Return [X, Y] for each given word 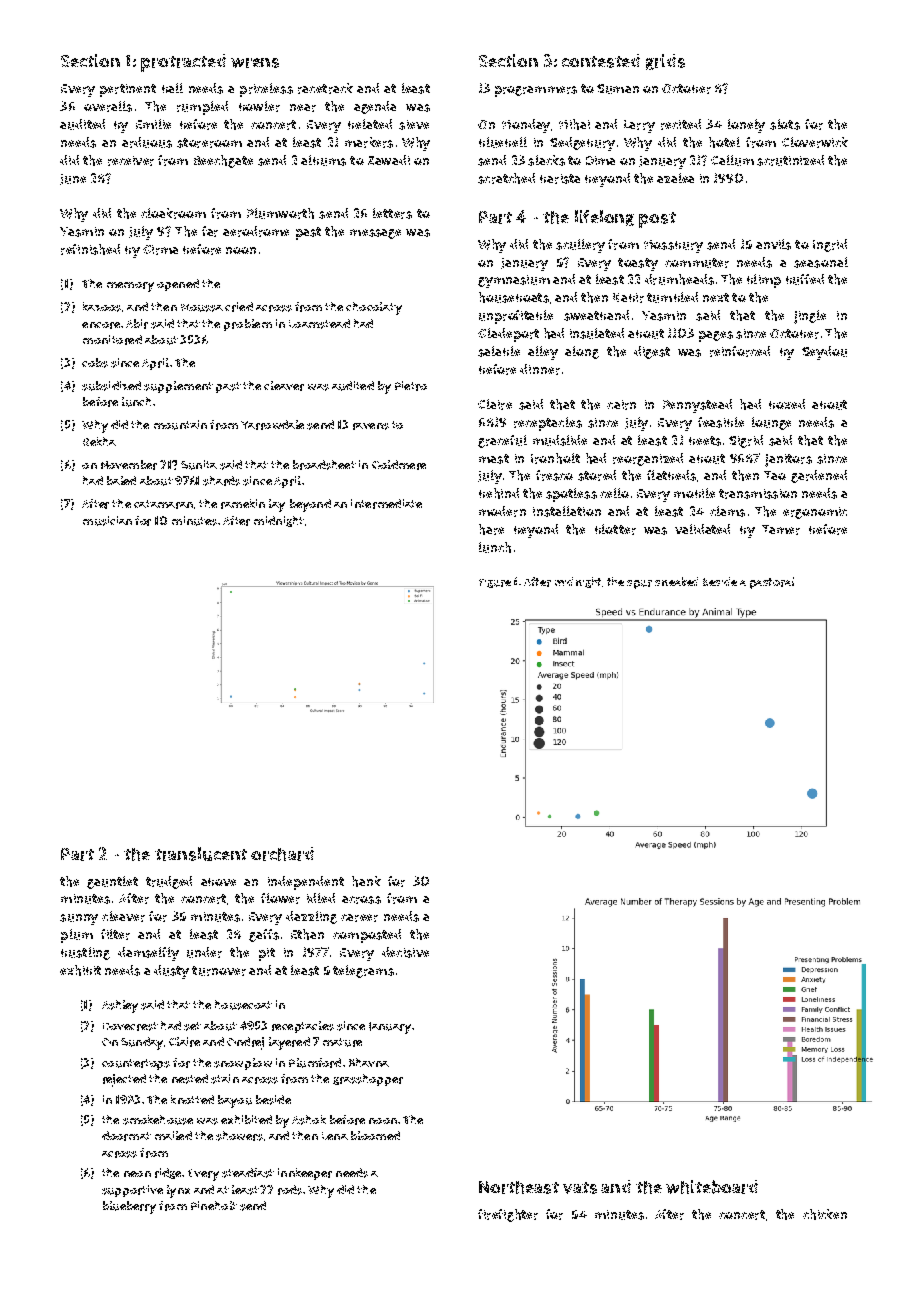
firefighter [508, 1215]
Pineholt [214, 1205]
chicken [825, 1214]
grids [665, 62]
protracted [183, 63]
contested [601, 61]
